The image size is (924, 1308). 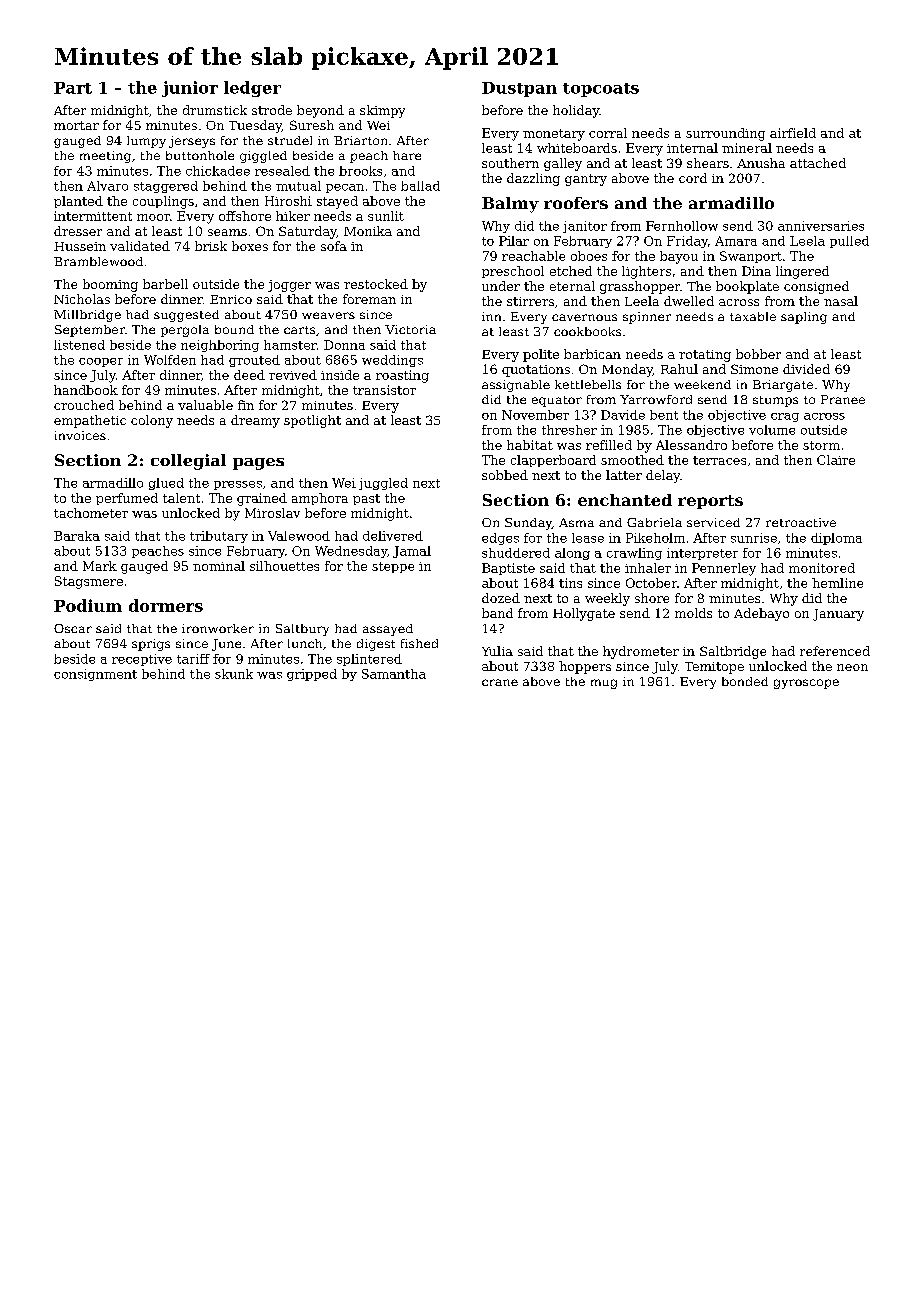 What do you see at coordinates (500, 682) in the image?
I see `crane` at bounding box center [500, 682].
